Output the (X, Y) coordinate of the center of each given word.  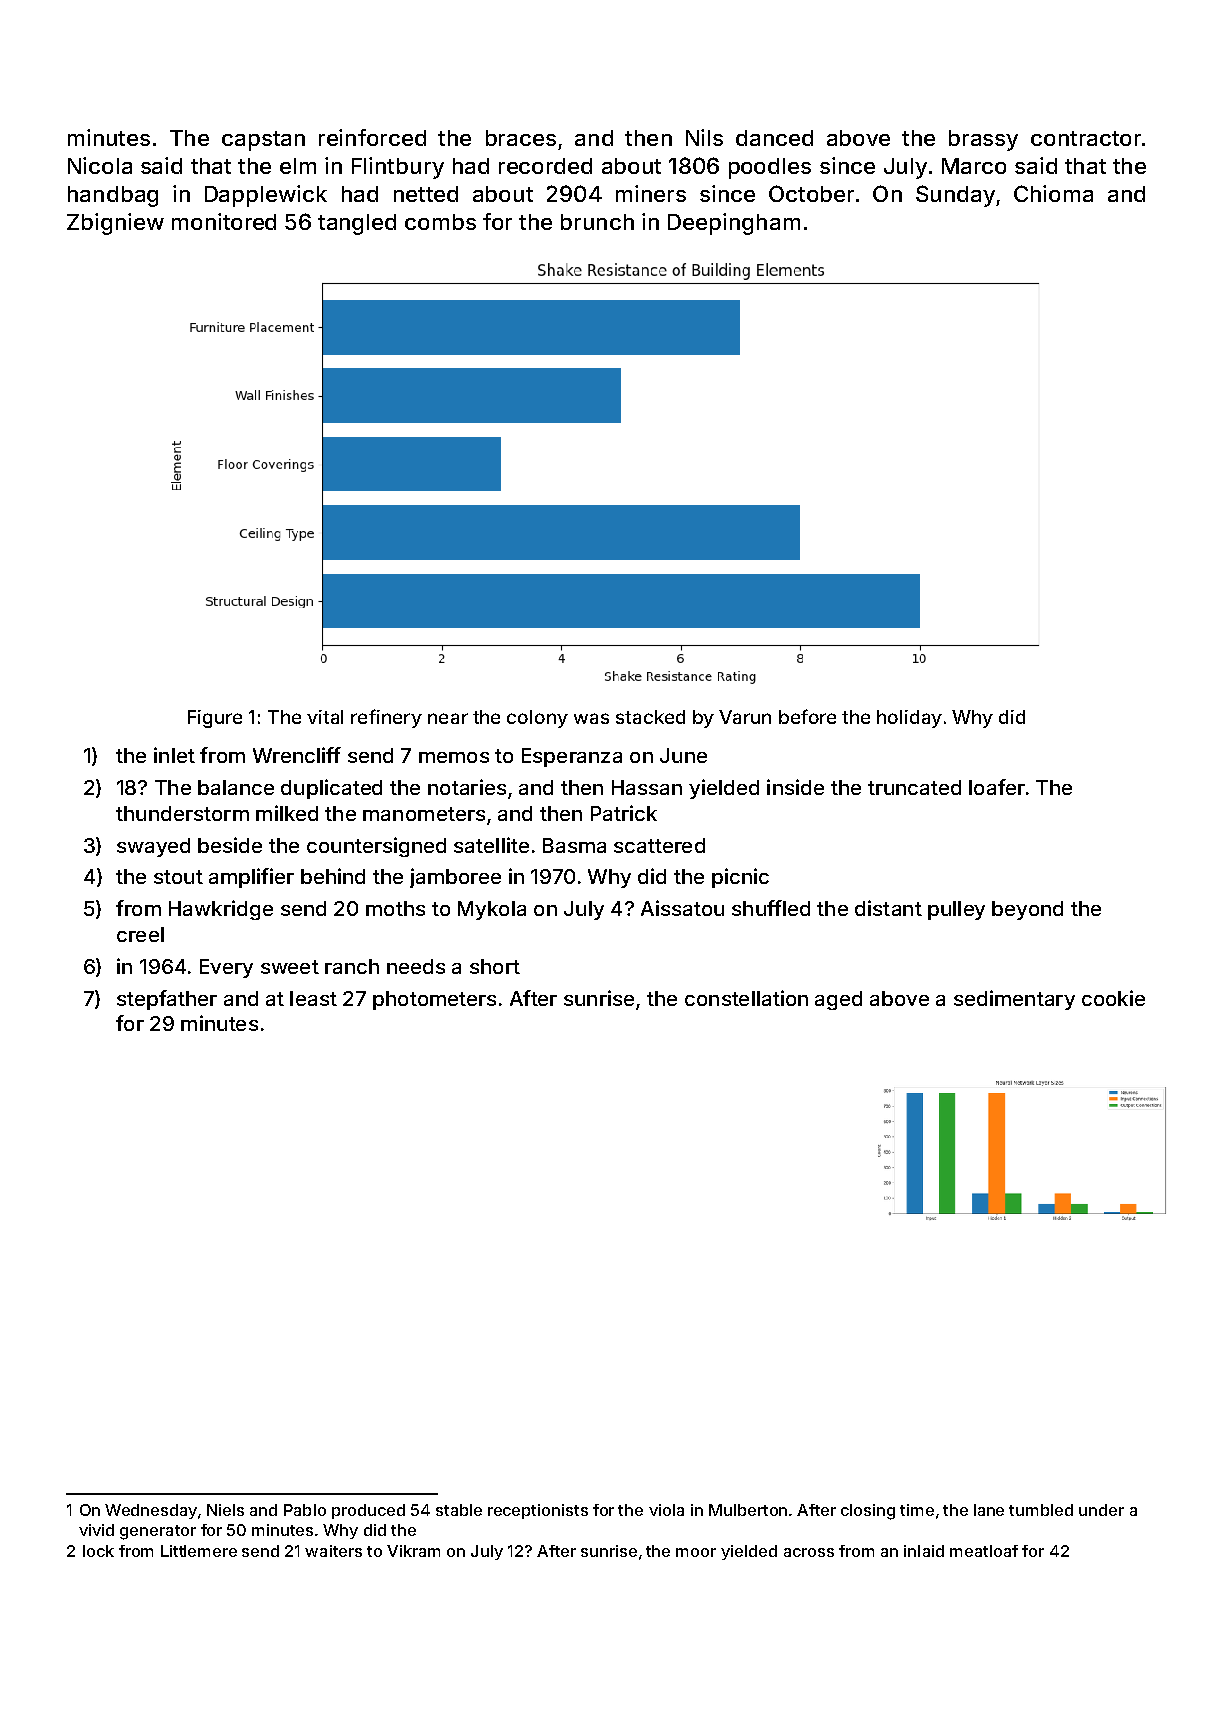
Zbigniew (115, 224)
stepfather (167, 1000)
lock (98, 1551)
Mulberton (748, 1510)
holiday (909, 719)
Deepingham (734, 224)
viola (666, 1510)
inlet (174, 755)
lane (989, 1510)
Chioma (1053, 193)
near (448, 718)
